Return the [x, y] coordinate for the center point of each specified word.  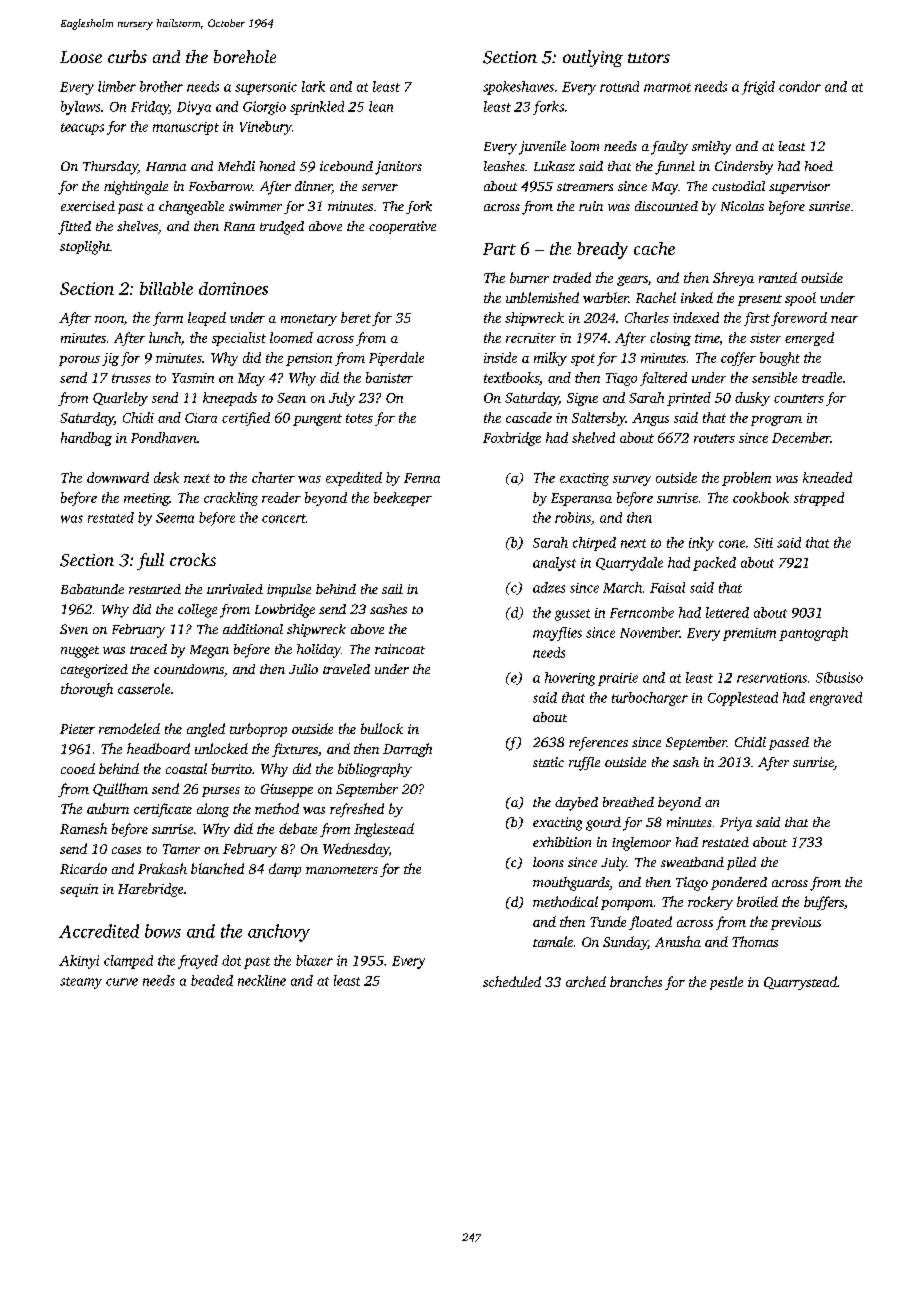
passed [789, 743]
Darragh [407, 750]
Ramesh [83, 828]
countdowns [189, 669]
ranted [778, 277]
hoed [819, 166]
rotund [619, 86]
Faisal [667, 587]
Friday [150, 108]
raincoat [400, 649]
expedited [354, 479]
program [776, 421]
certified [246, 419]
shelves [137, 226]
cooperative [402, 227]
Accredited [99, 931]
